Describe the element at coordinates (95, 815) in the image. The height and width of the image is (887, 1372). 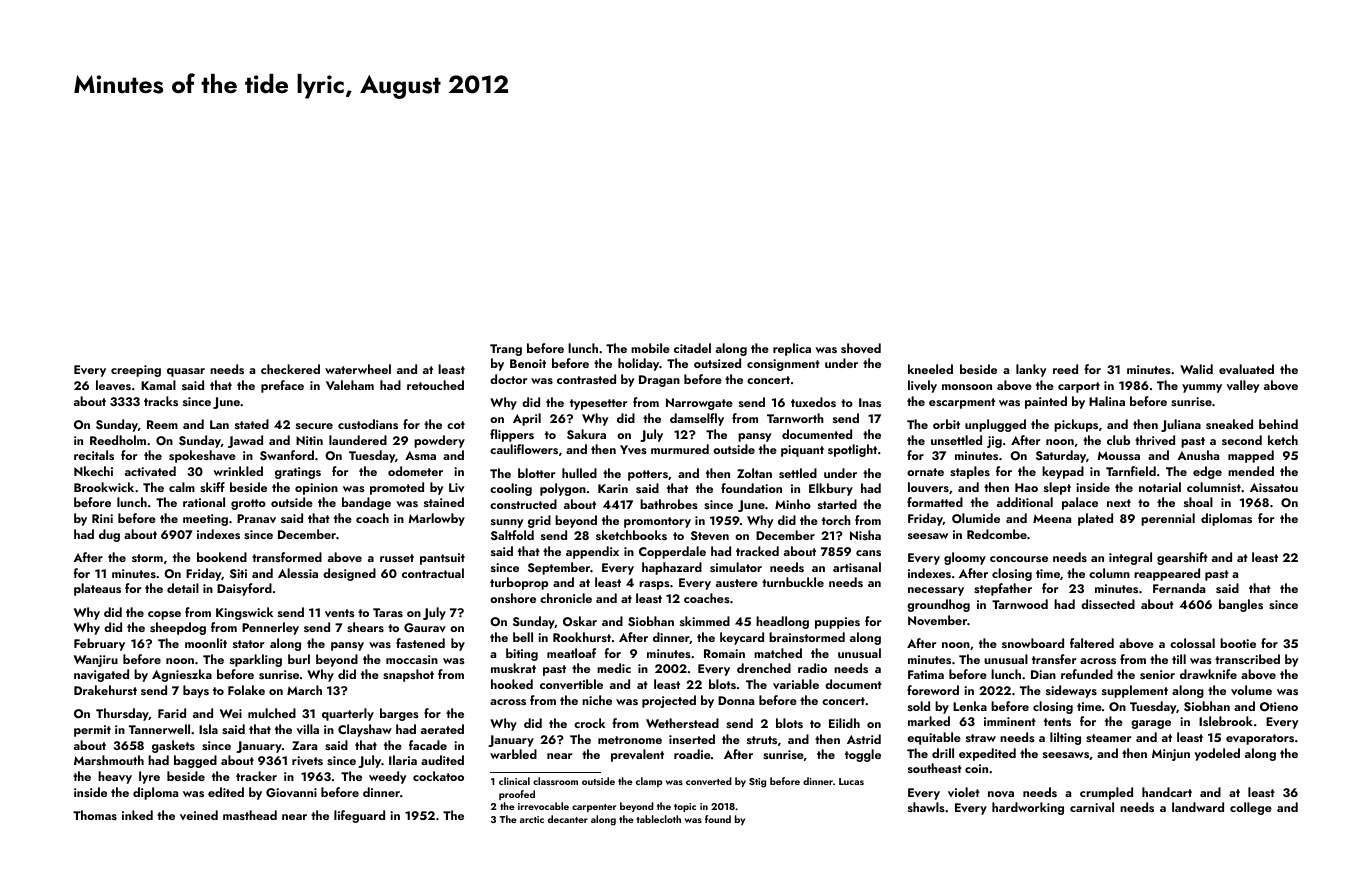
I see `Thomas` at that location.
